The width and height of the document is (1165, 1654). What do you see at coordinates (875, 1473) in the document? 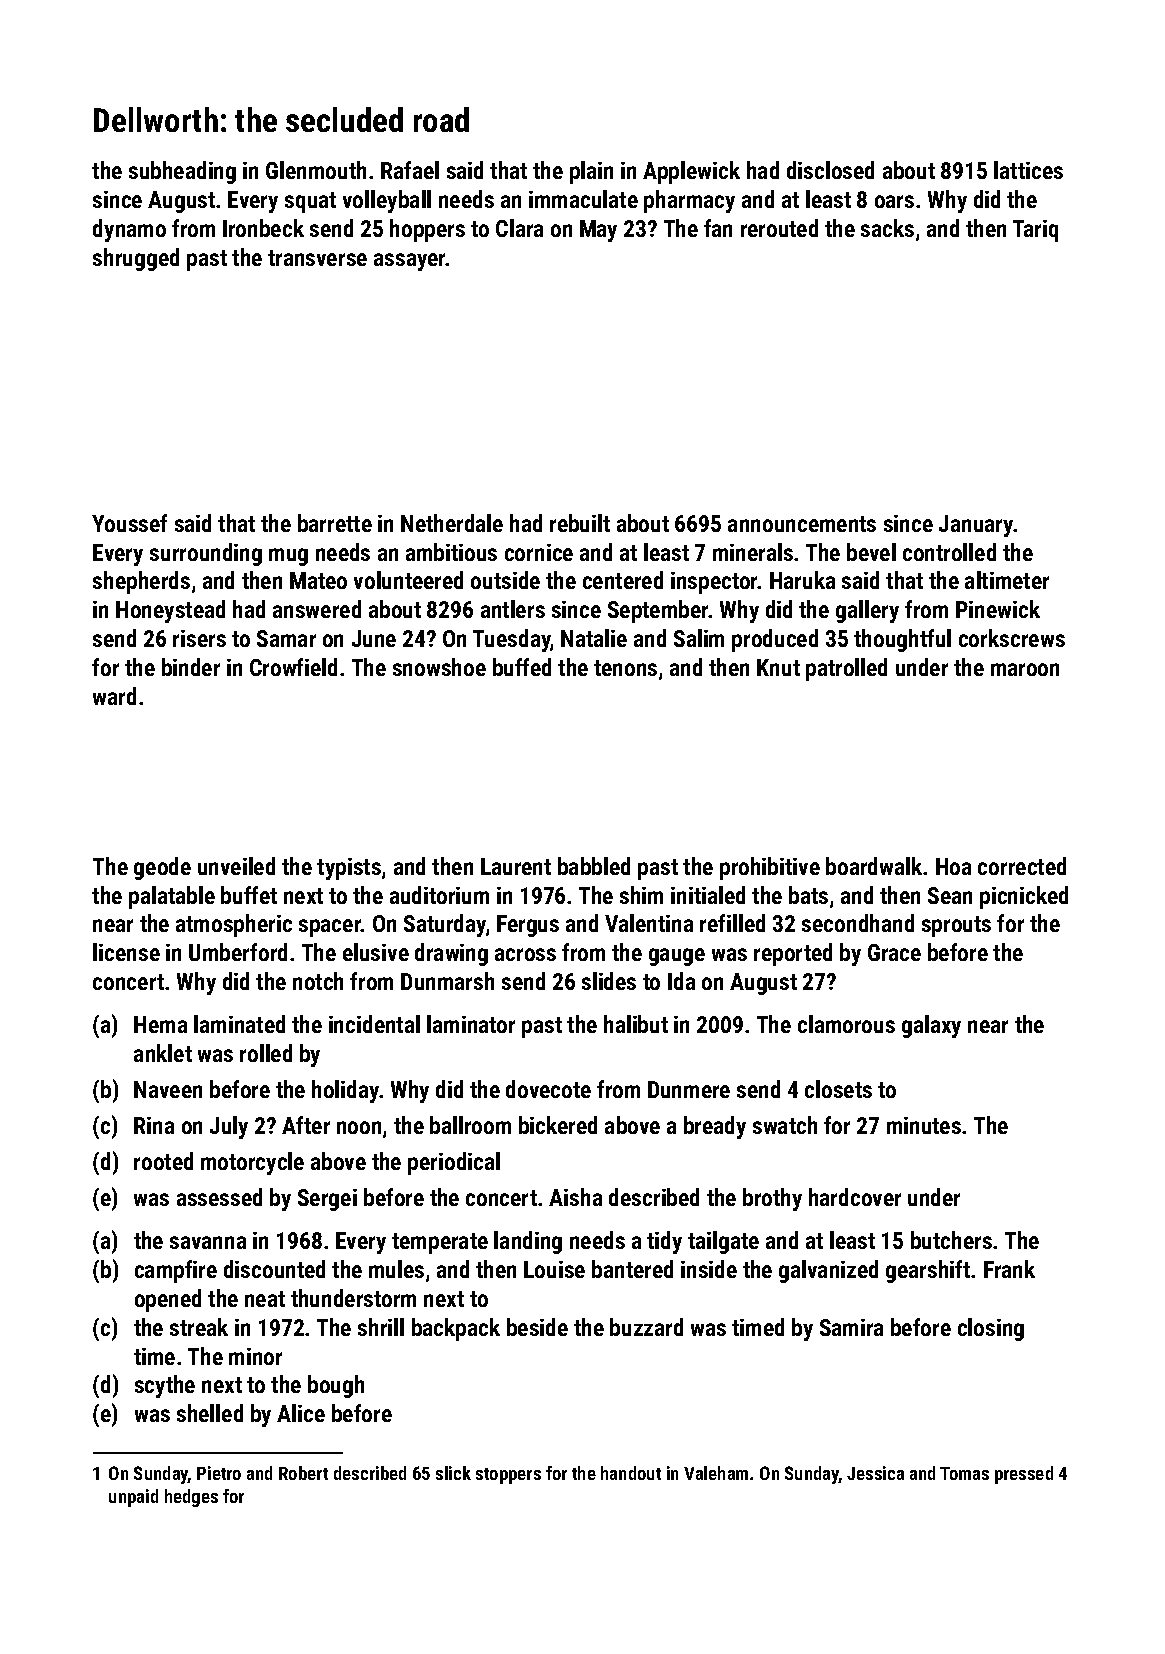
I see `Jessica` at bounding box center [875, 1473].
